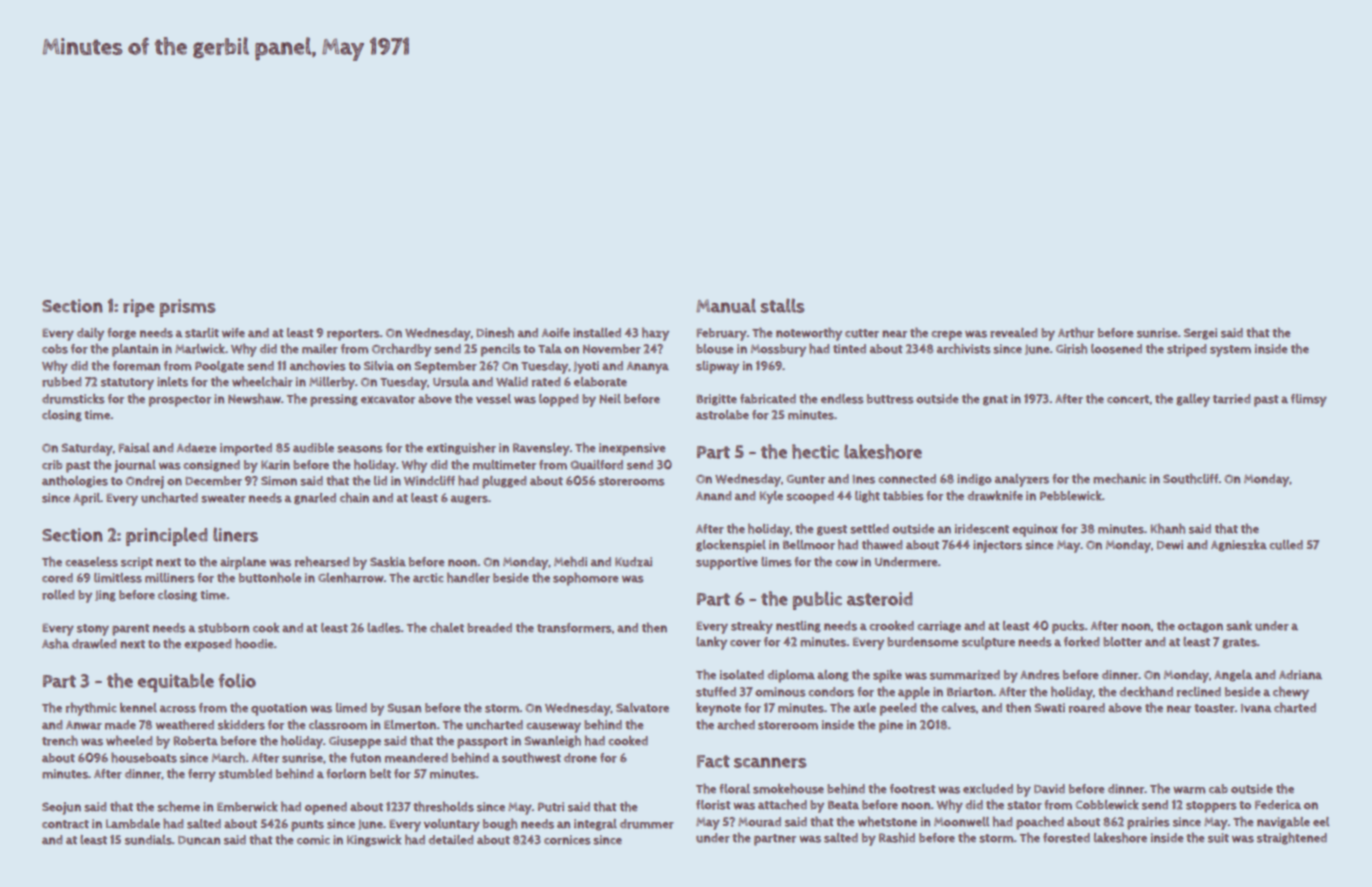 The image size is (1372, 887). Describe the element at coordinates (360, 449) in the document. I see `seasons` at that location.
